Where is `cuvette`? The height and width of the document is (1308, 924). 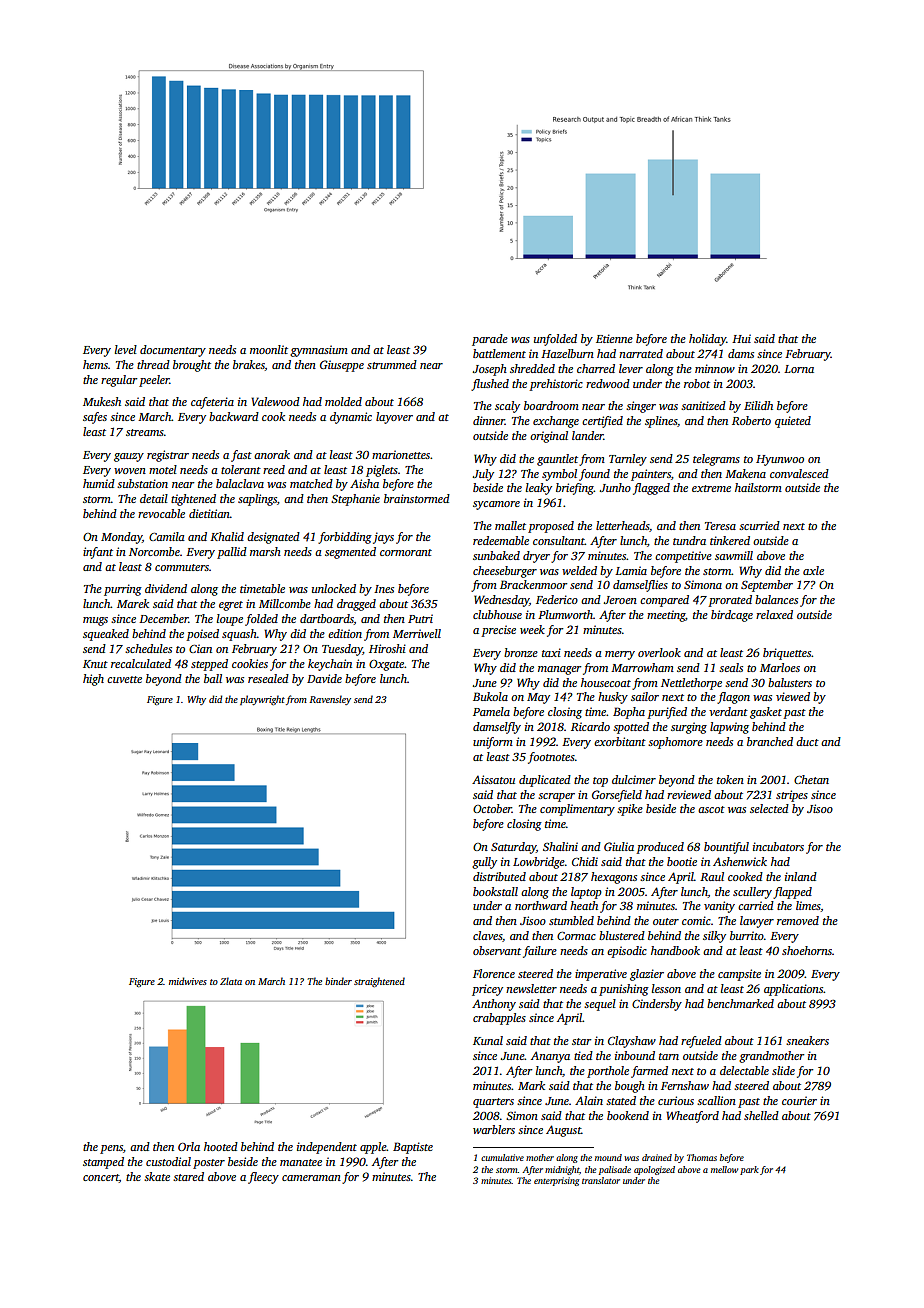
cuvette is located at coordinates (124, 679).
